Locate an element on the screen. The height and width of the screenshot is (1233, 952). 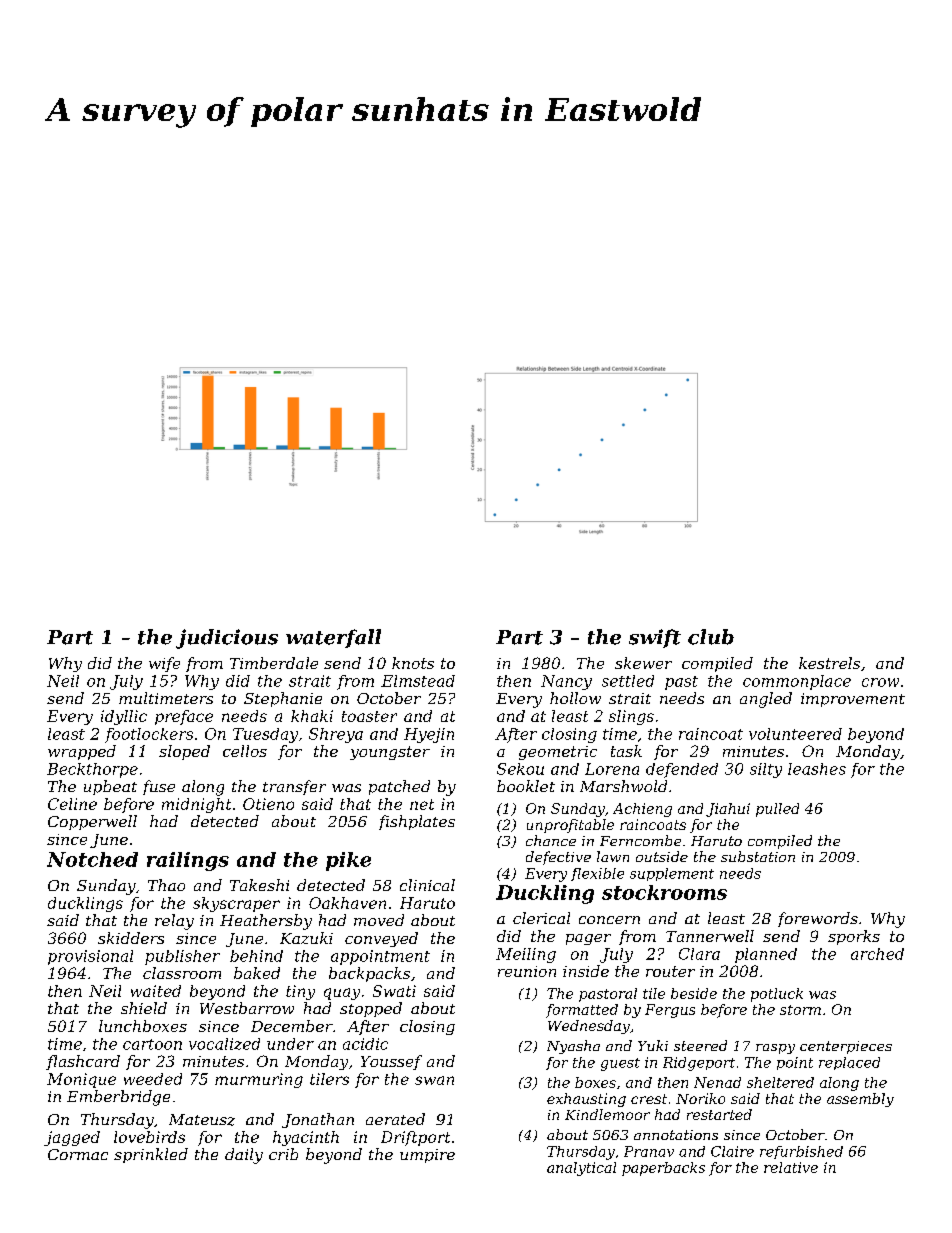
swan is located at coordinates (434, 1080).
